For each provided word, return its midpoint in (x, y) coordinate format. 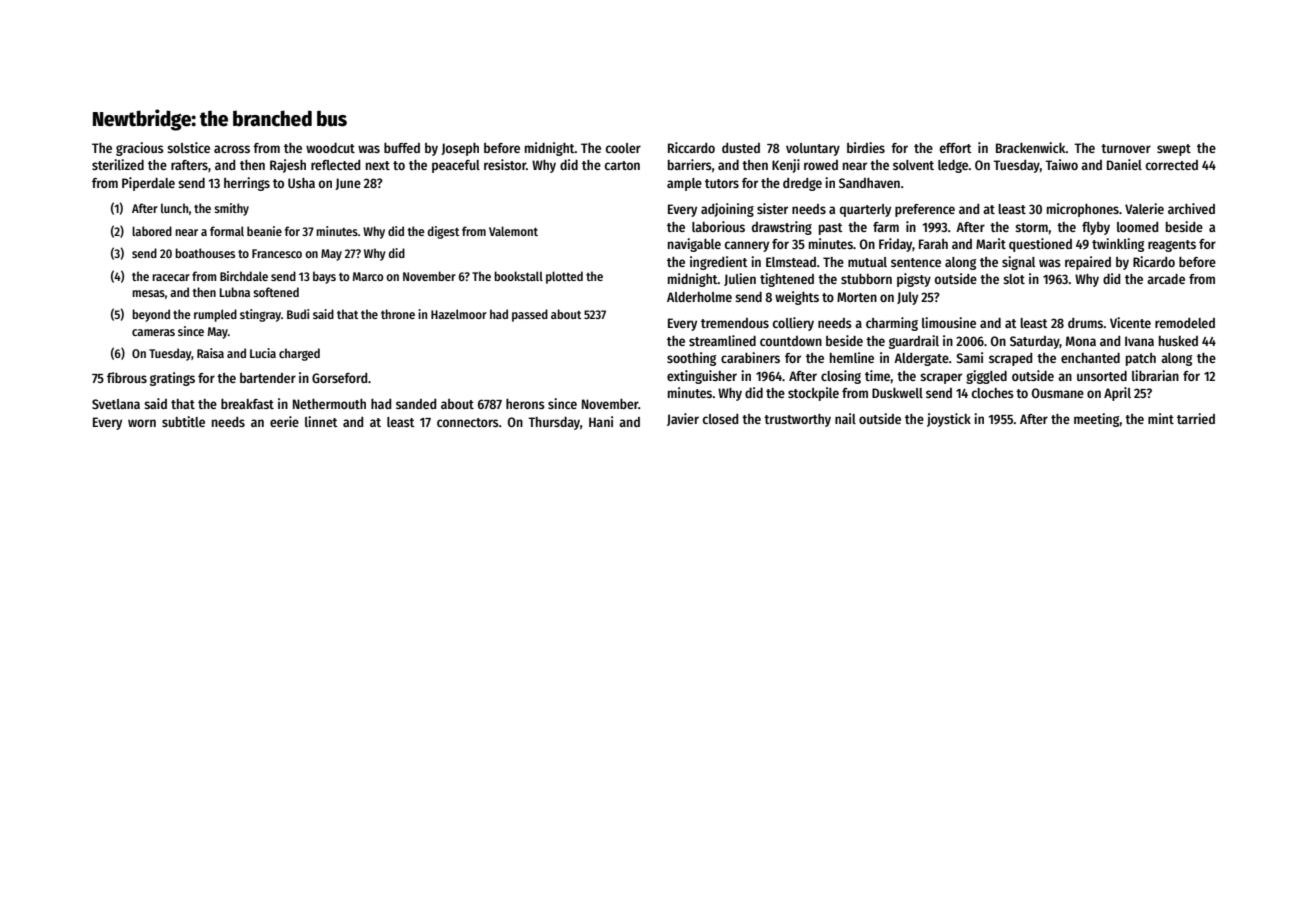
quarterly (865, 210)
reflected (335, 165)
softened (276, 292)
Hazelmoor (459, 314)
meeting (1097, 420)
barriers (690, 164)
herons (525, 404)
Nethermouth (329, 404)
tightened (787, 280)
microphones (1083, 210)
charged (299, 354)
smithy (231, 209)
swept (1174, 150)
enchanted (1090, 358)
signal (1018, 263)
